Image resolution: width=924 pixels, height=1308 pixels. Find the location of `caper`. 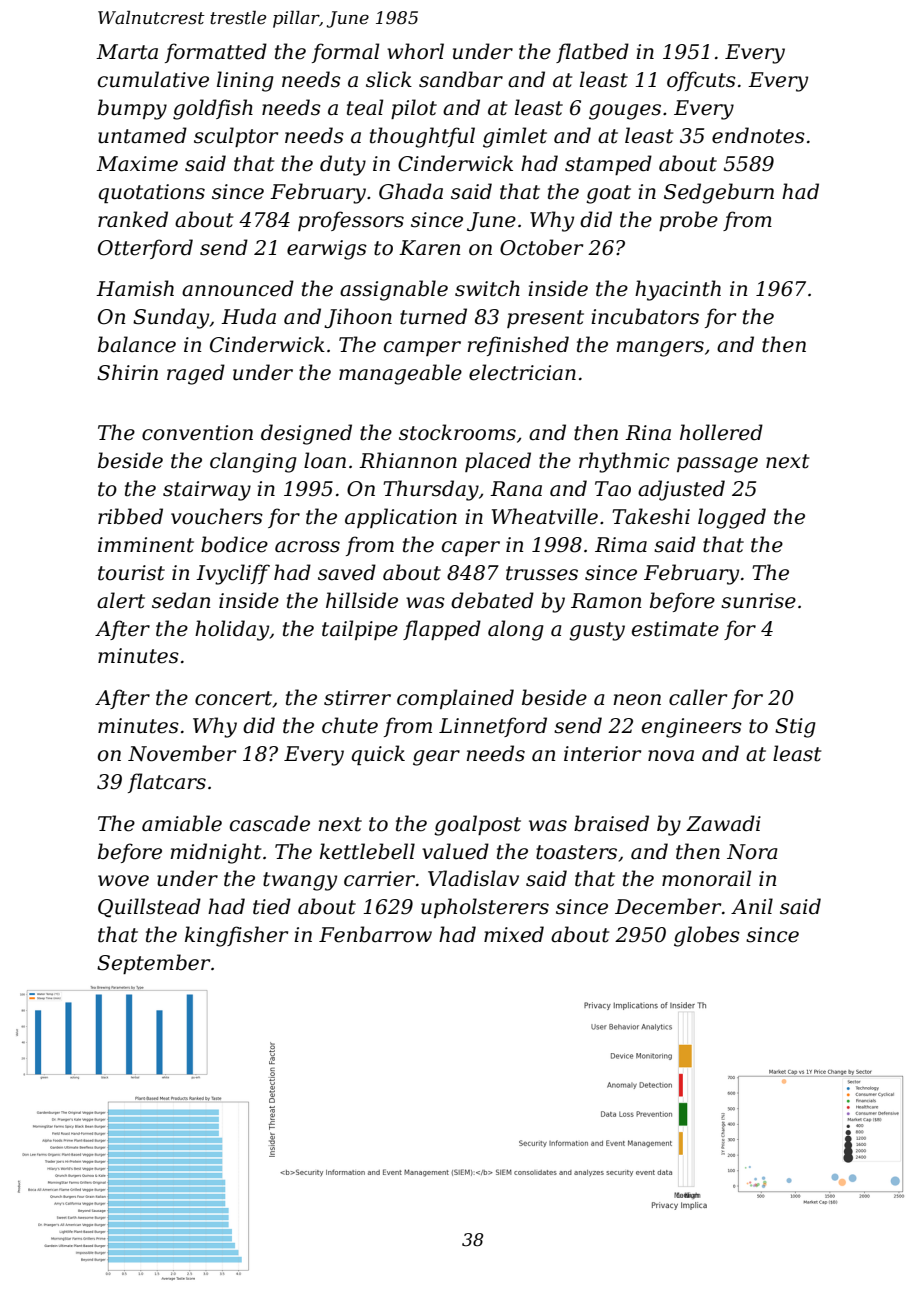

caper is located at coordinates (471, 548).
